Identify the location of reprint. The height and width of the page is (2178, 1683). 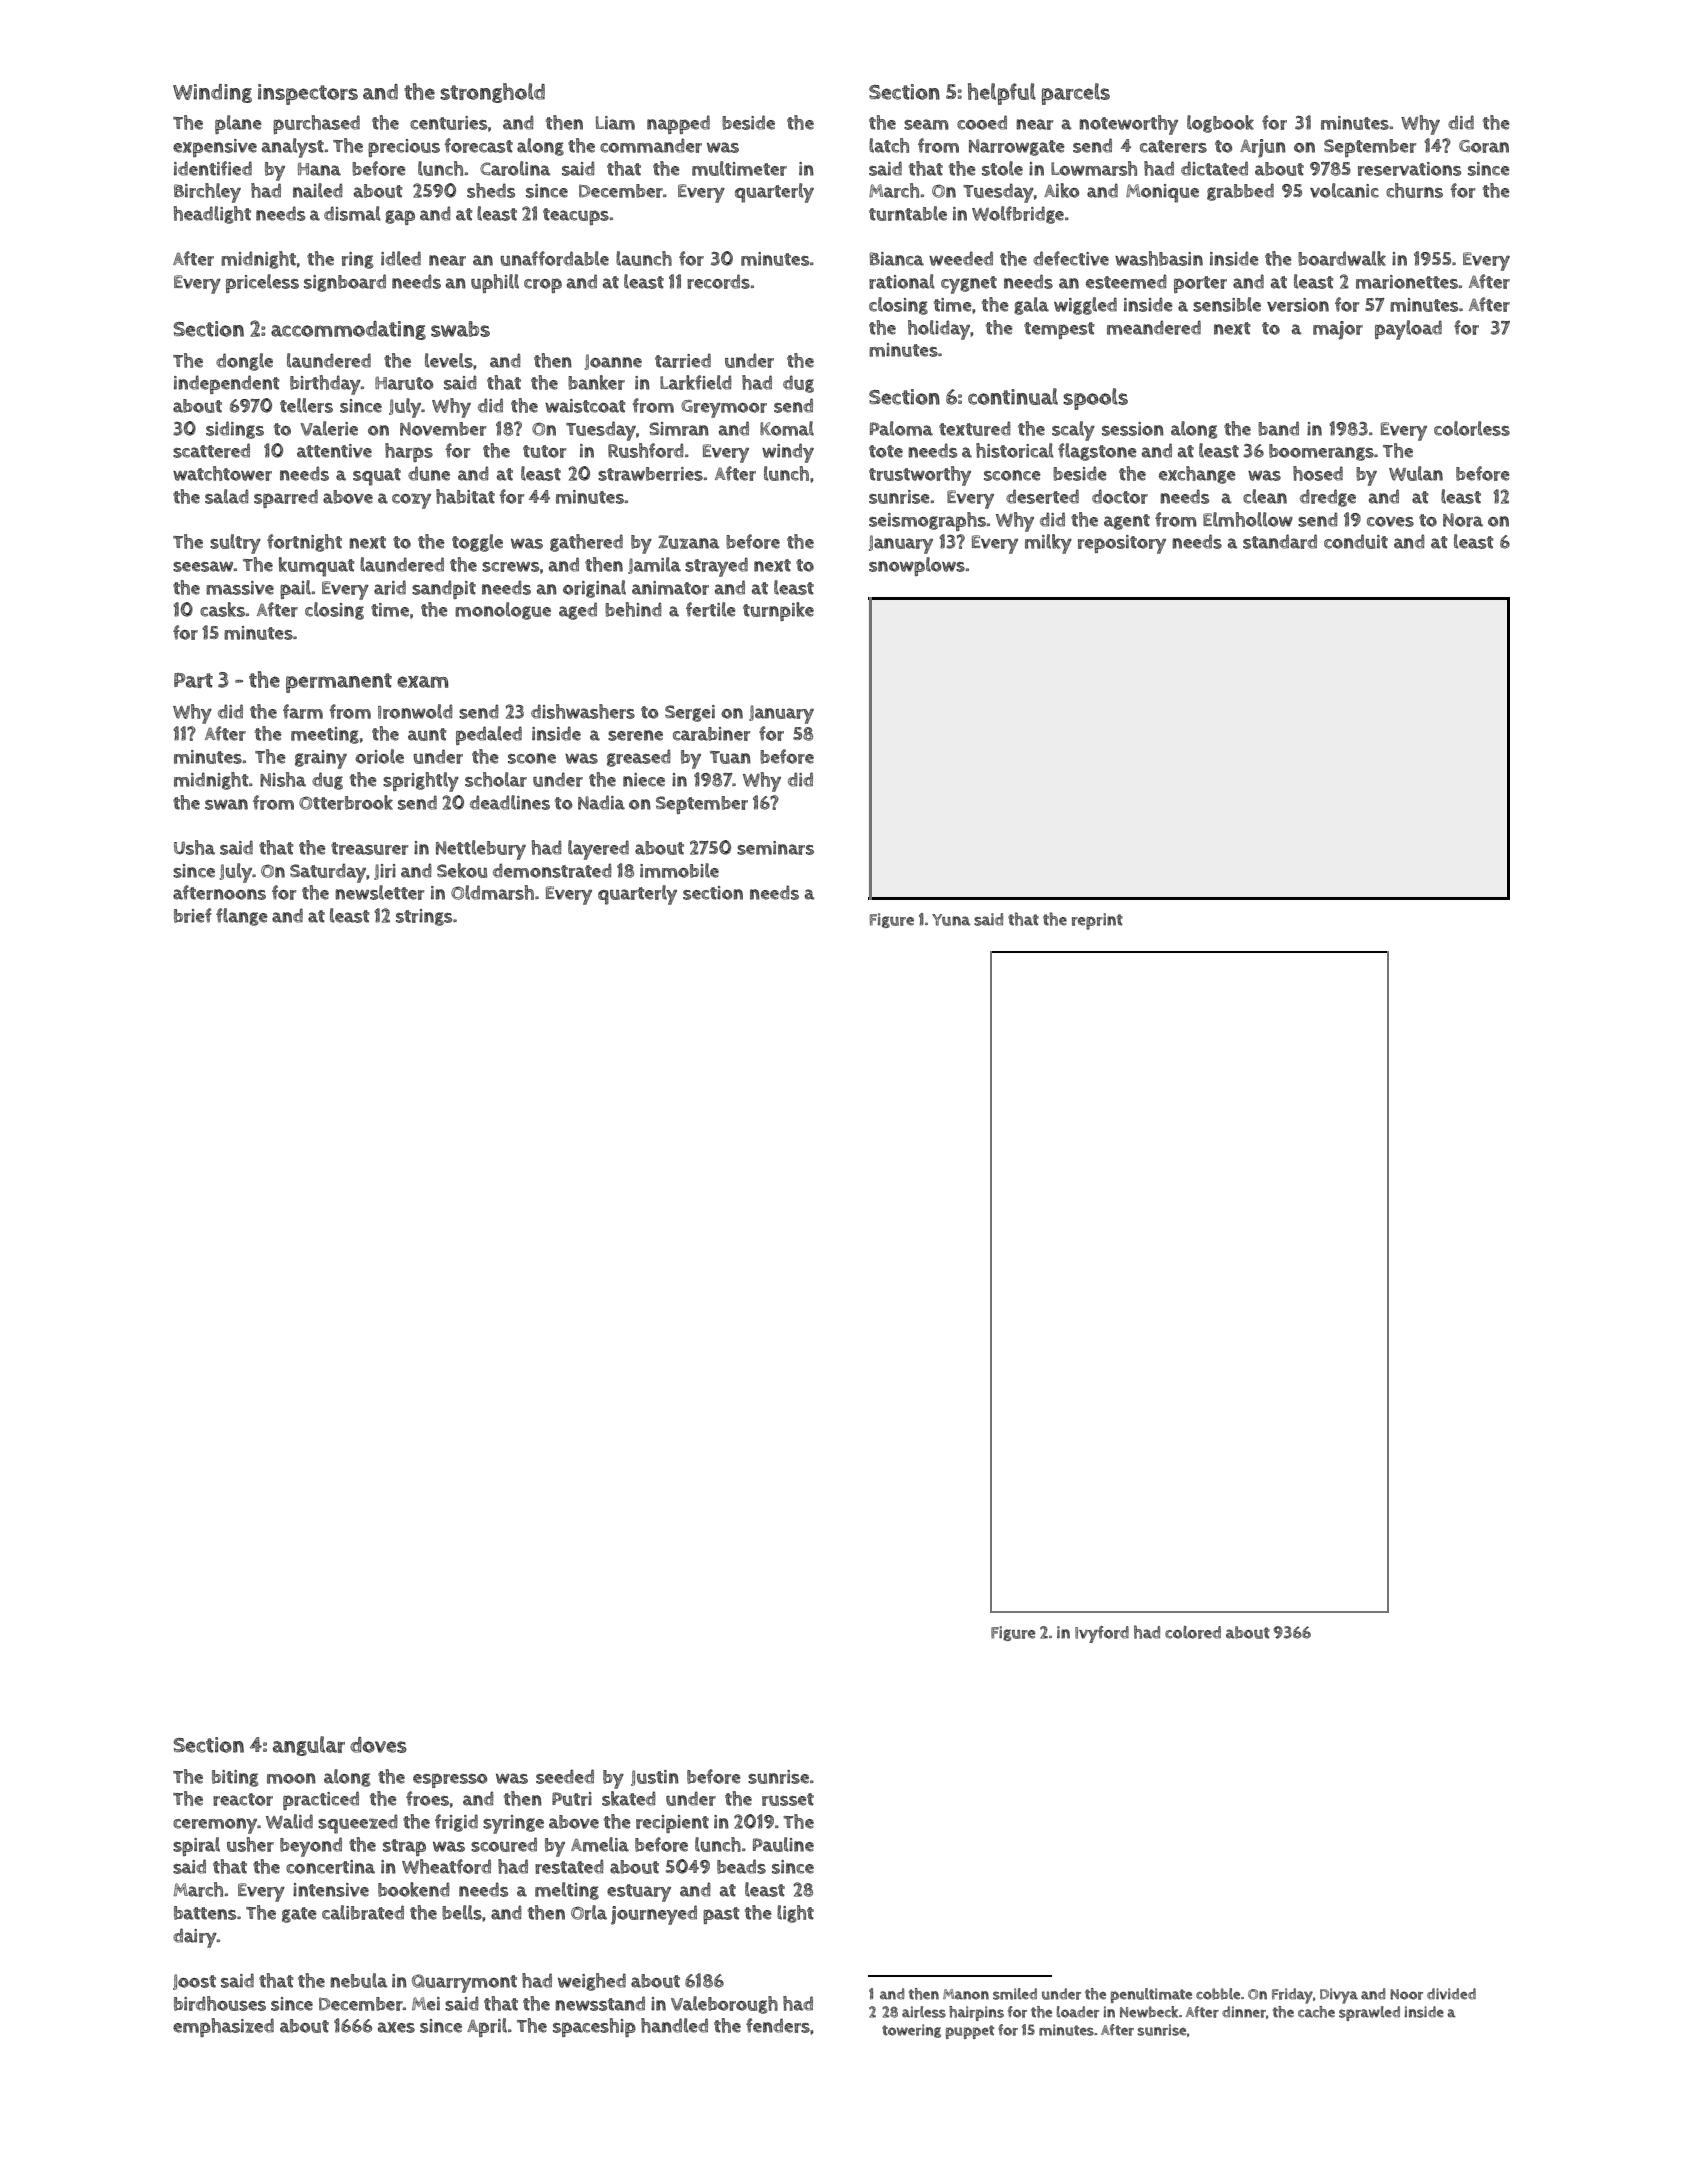
(1097, 921).
